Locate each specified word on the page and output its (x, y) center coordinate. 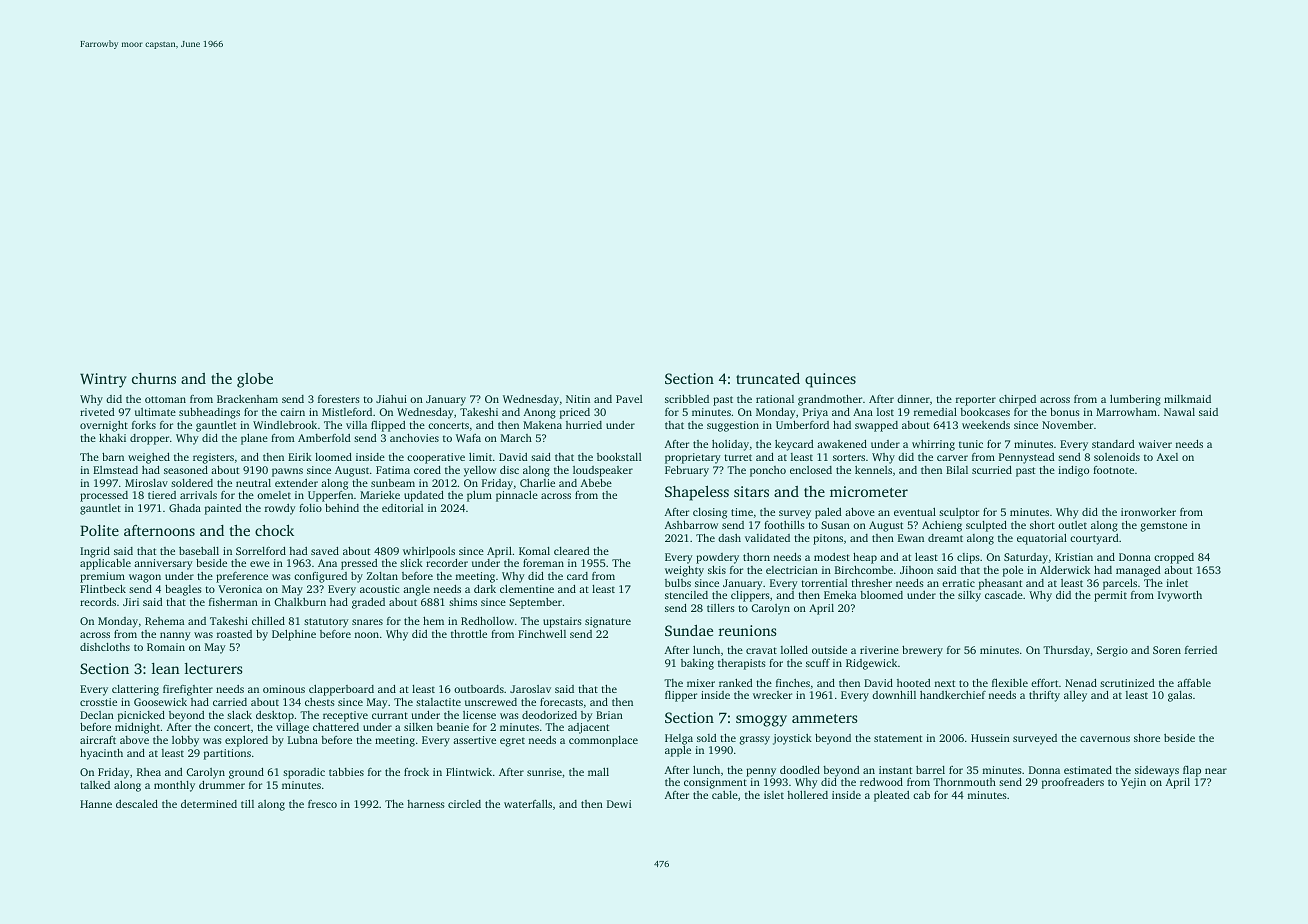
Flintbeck (103, 589)
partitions (227, 754)
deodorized (549, 715)
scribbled (687, 399)
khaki (112, 438)
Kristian (1074, 557)
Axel (1167, 457)
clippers (750, 596)
